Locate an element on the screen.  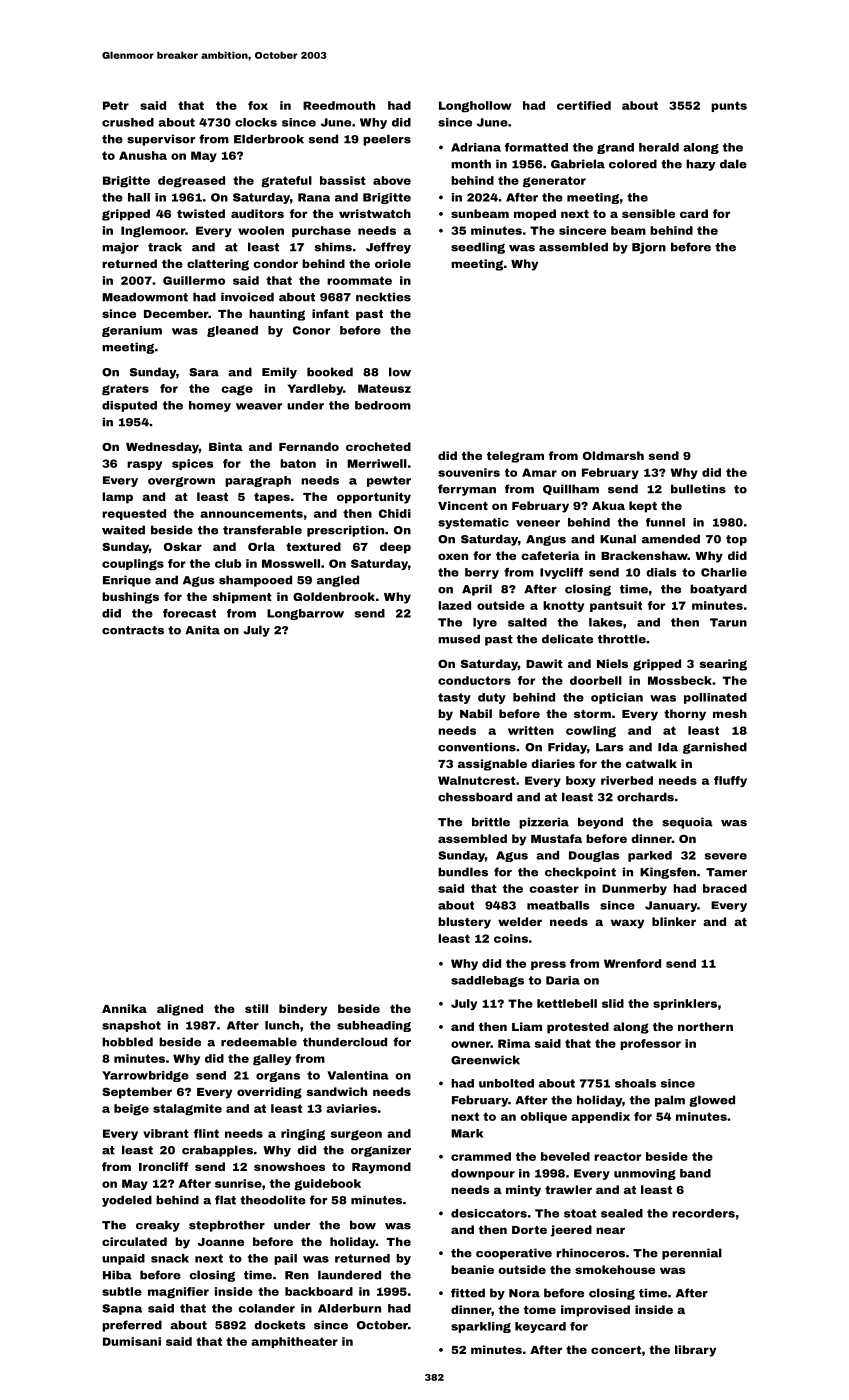
bulletins is located at coordinates (698, 489).
